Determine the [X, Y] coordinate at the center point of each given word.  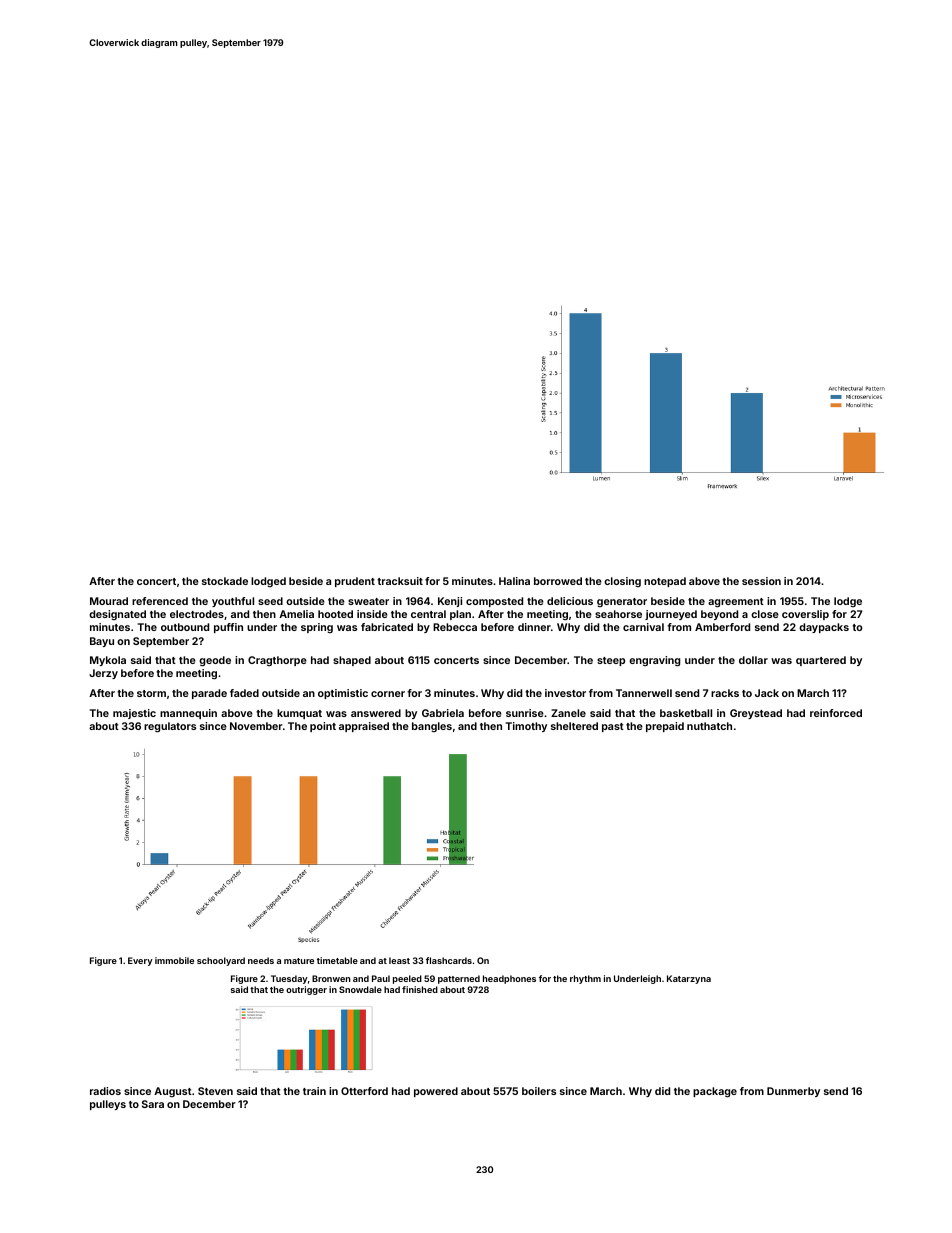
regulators [170, 727]
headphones [509, 979]
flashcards [449, 960]
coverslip [805, 615]
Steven [215, 1091]
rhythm [585, 979]
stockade [225, 581]
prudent [355, 582]
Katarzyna [689, 979]
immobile [174, 960]
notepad [665, 582]
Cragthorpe [277, 661]
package [715, 1092]
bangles [432, 727]
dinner [534, 627]
